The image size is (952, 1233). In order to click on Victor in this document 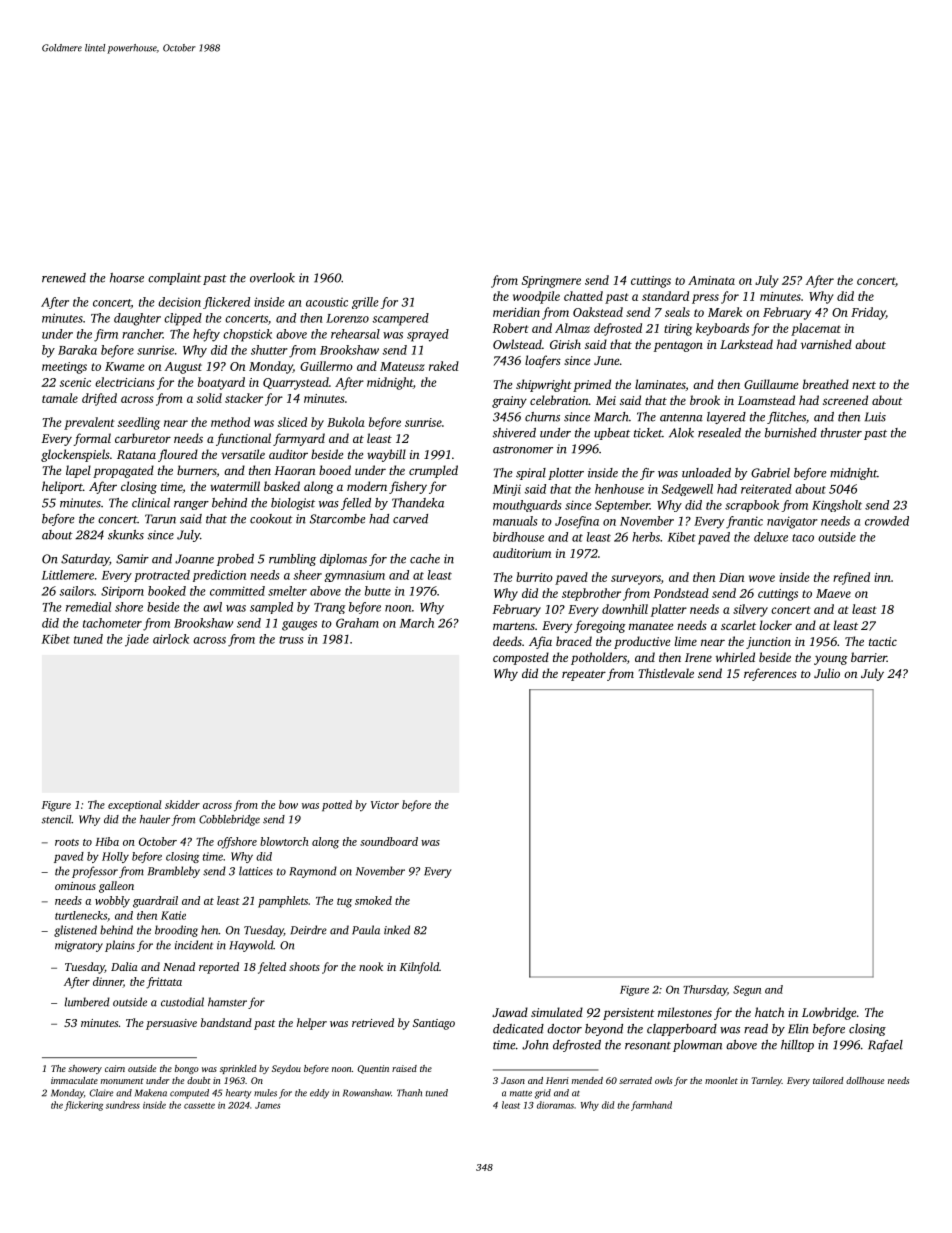, I will do `click(385, 805)`.
